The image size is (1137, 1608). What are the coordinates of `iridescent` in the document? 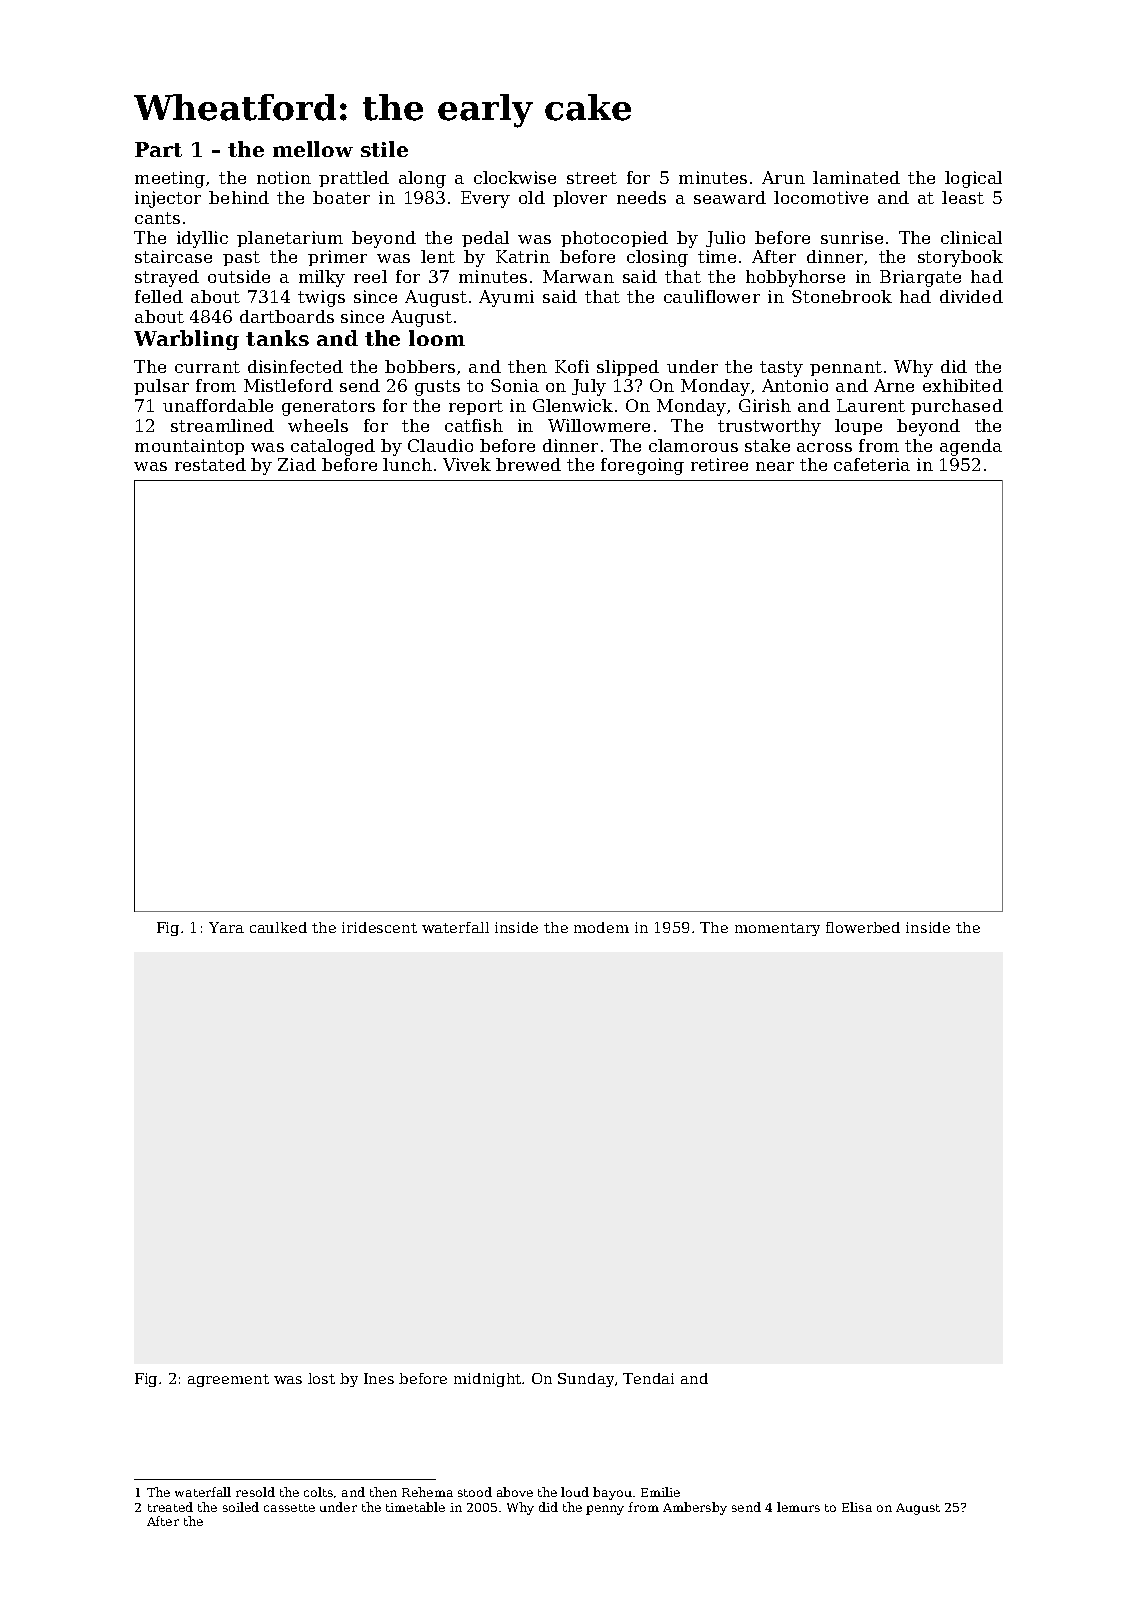 It's located at (379, 927).
